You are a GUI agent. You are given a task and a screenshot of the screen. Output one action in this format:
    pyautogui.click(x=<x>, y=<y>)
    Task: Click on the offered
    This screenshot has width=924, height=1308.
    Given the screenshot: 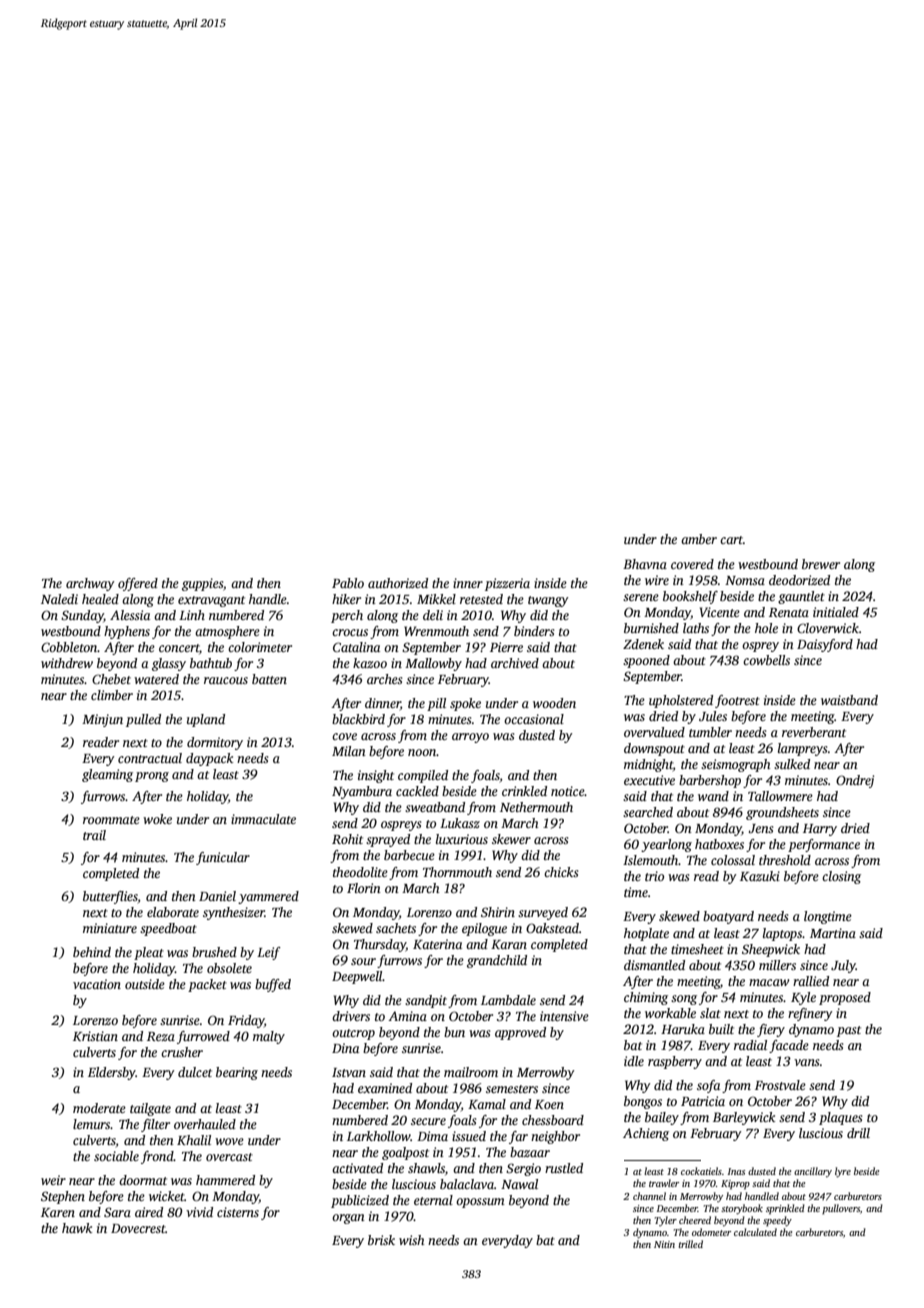 What is the action you would take?
    pyautogui.click(x=138, y=584)
